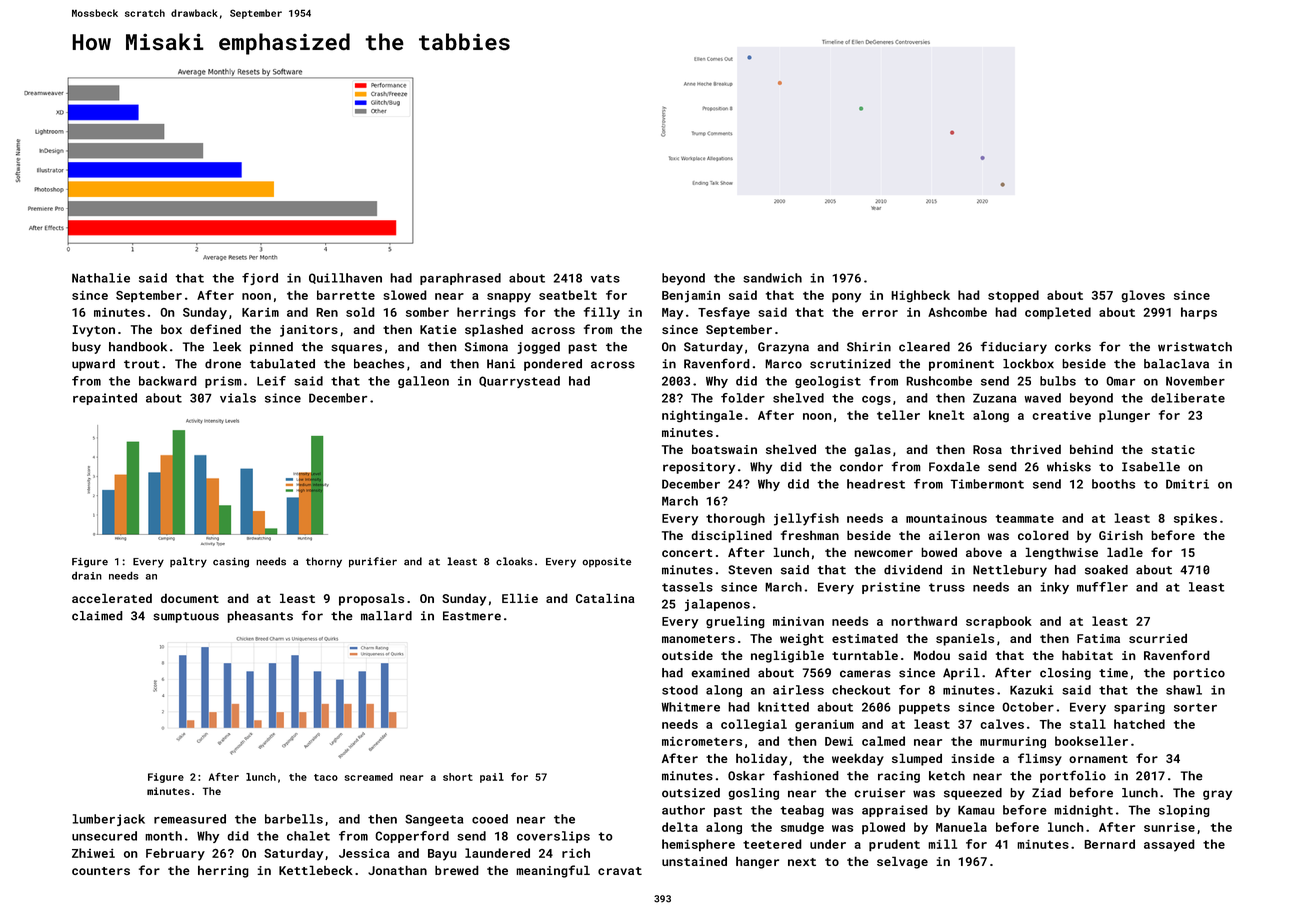 The width and height of the image is (1308, 924). I want to click on Modou, so click(932, 655).
